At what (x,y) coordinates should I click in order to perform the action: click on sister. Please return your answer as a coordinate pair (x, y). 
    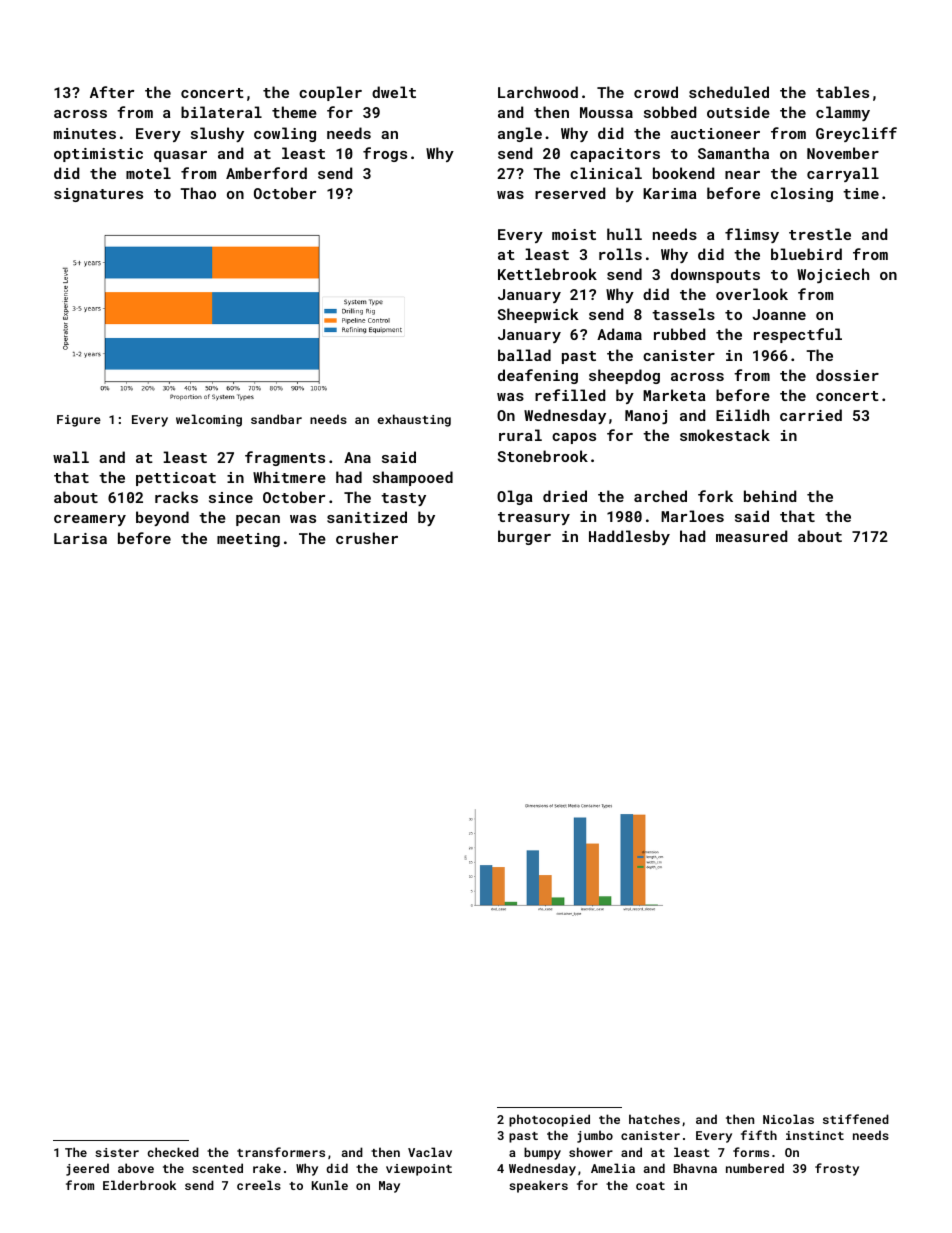
    Looking at the image, I should click on (117, 1152).
